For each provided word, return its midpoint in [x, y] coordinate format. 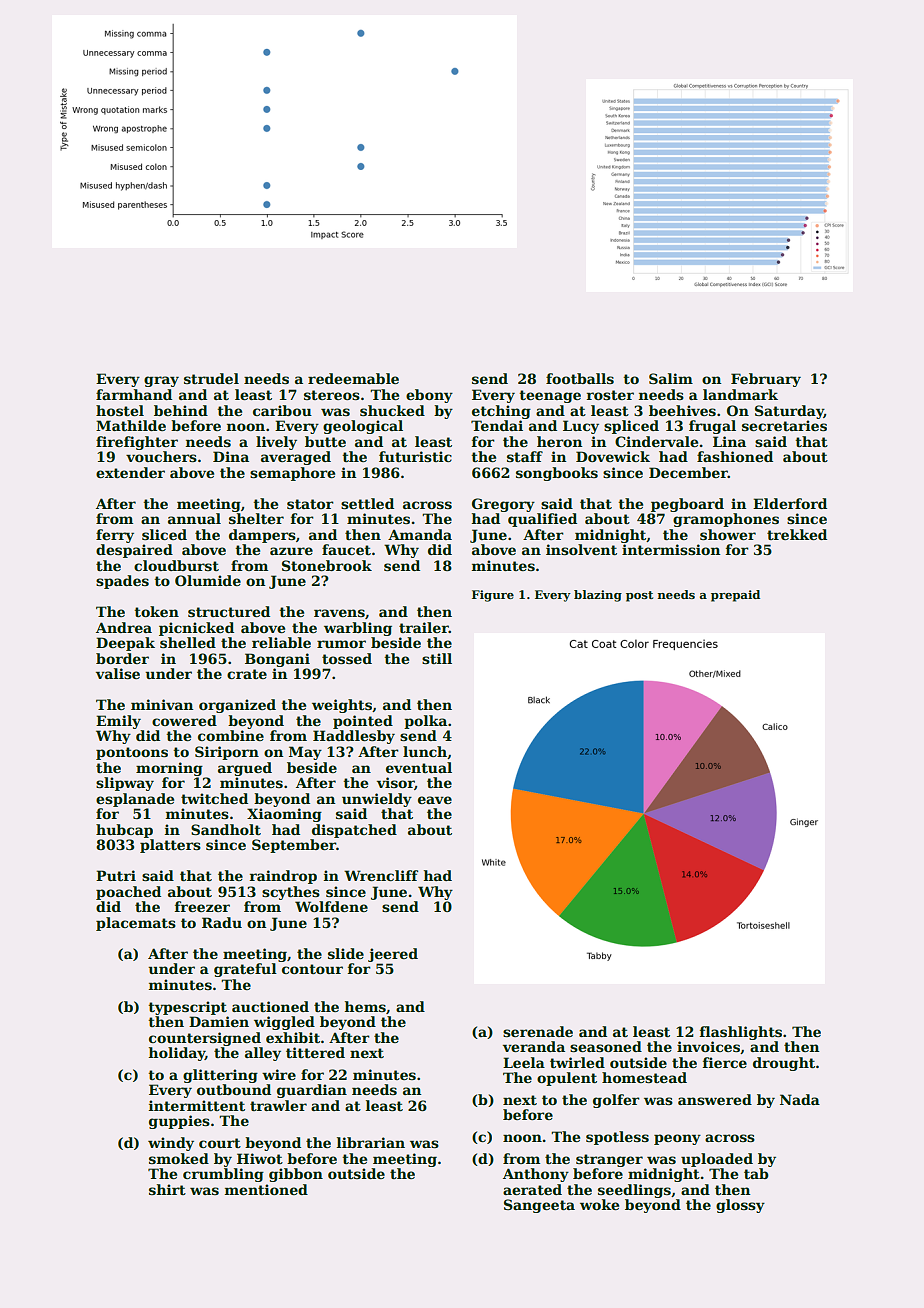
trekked [797, 534]
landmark [740, 394]
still [437, 658]
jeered [393, 955]
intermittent [197, 1105]
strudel [211, 378]
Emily [118, 722]
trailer [424, 627]
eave [435, 800]
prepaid [735, 596]
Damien [219, 1021]
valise [118, 673]
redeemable [353, 378]
